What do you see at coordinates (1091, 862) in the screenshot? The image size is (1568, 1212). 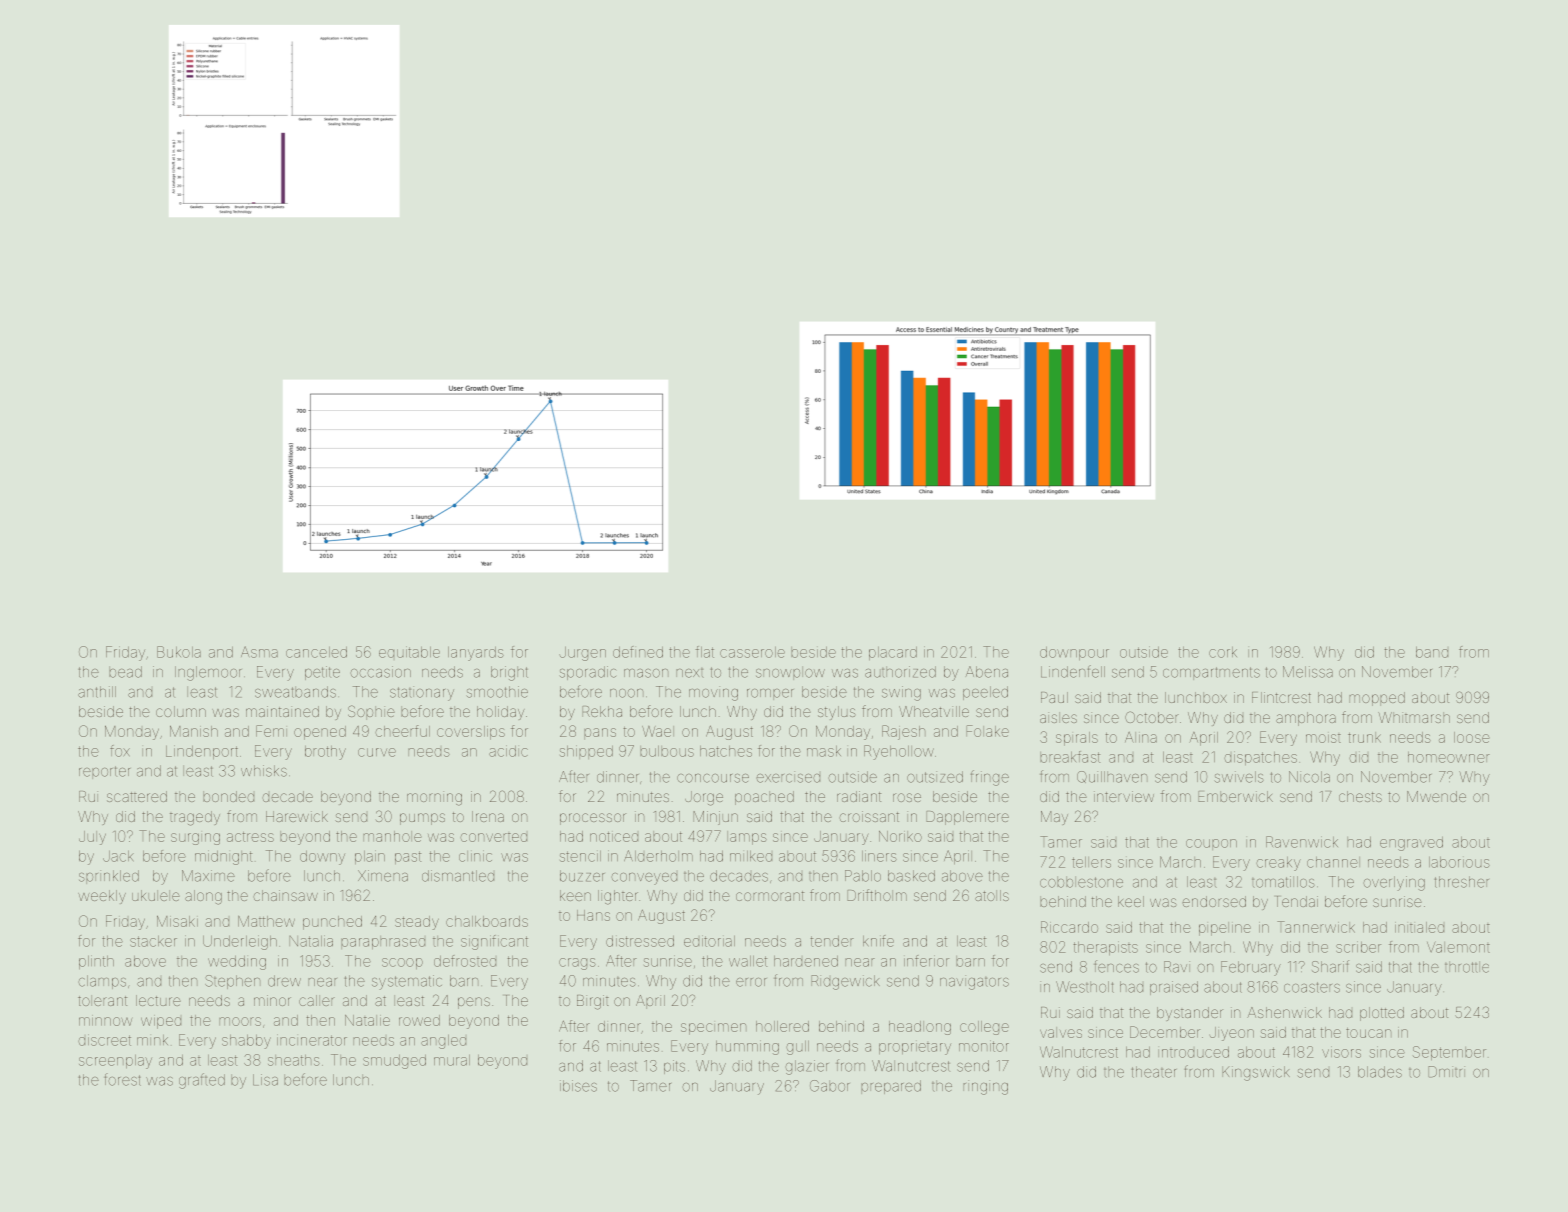 I see `tellers` at bounding box center [1091, 862].
